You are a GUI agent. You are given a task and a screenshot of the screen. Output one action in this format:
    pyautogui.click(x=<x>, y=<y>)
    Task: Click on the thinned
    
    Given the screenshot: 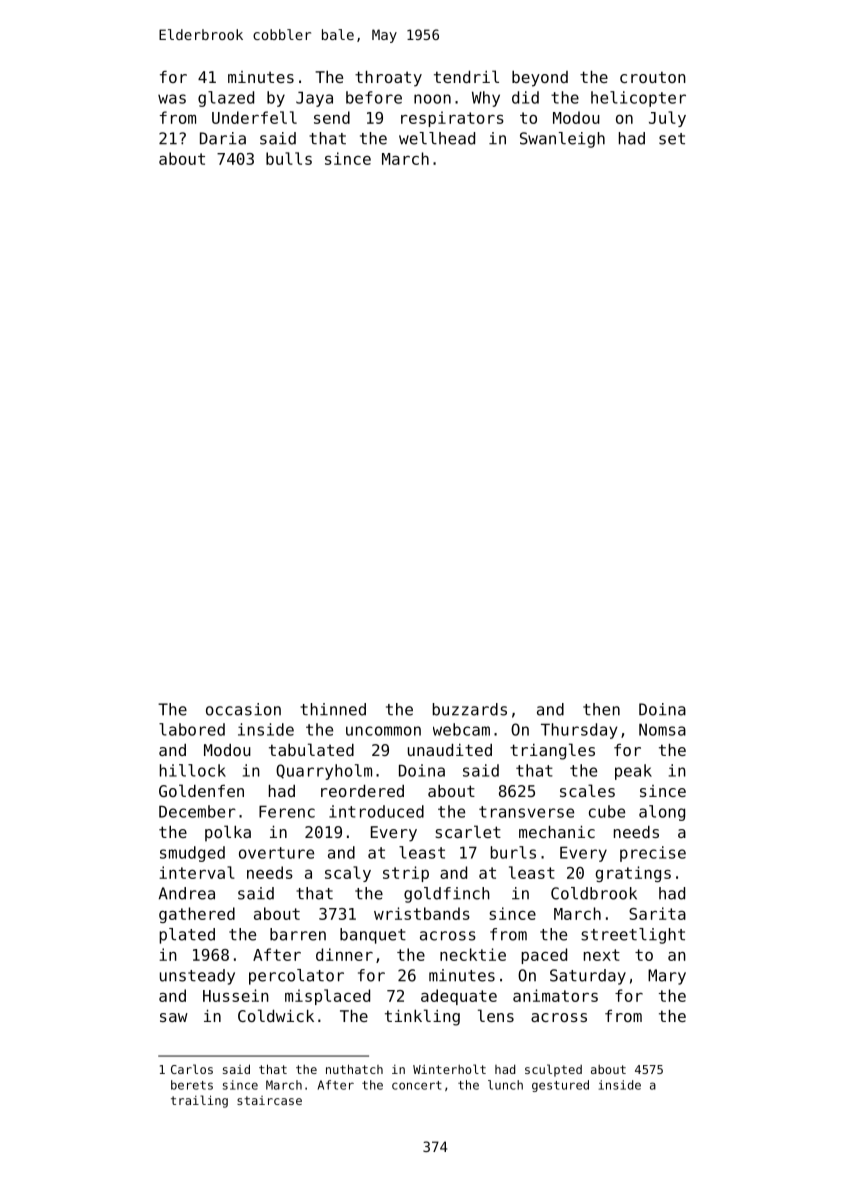 What is the action you would take?
    pyautogui.click(x=333, y=709)
